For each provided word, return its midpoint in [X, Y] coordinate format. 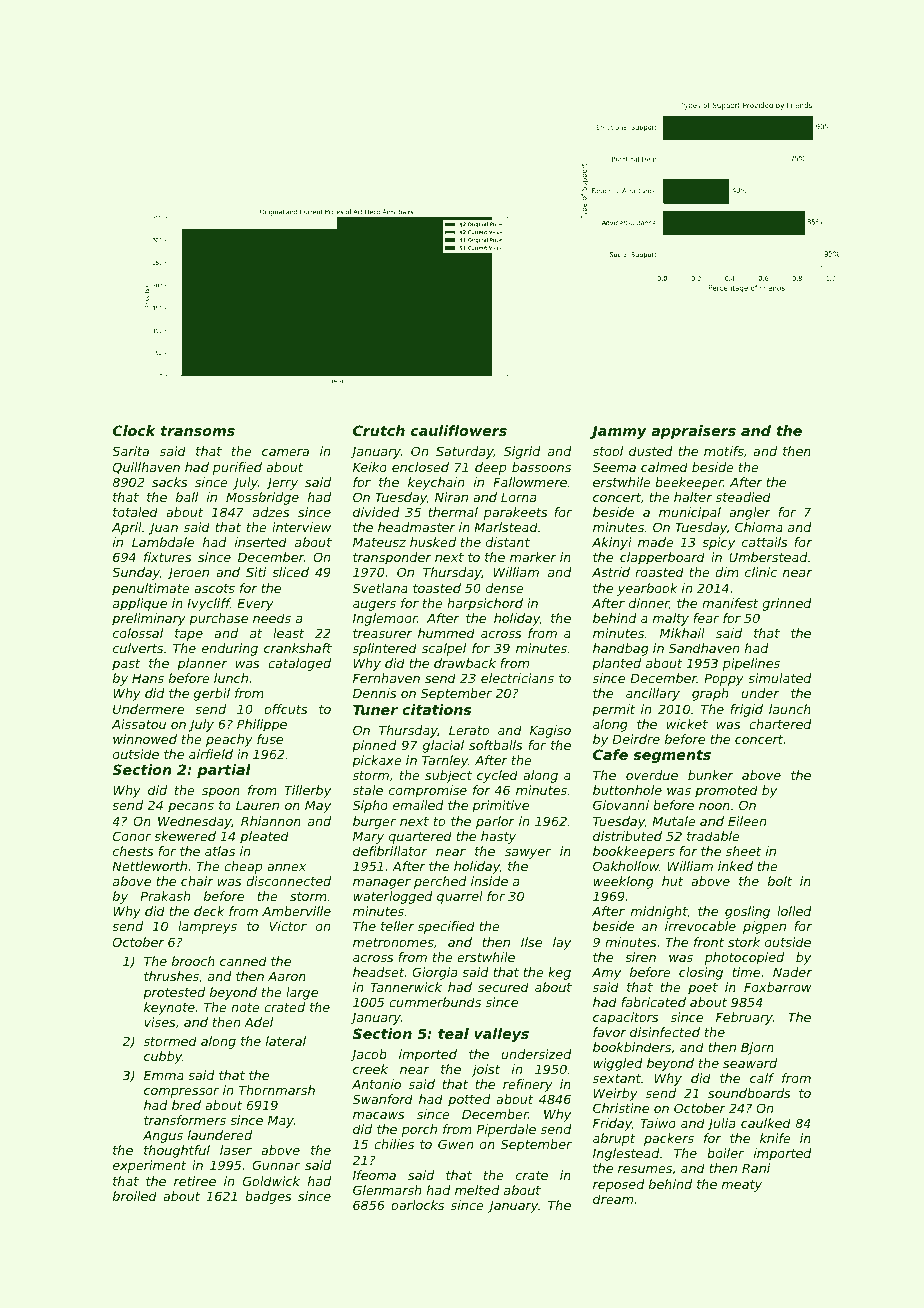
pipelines [751, 664]
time [746, 972]
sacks [170, 482]
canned [243, 961]
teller [397, 926]
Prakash [165, 896]
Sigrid [522, 452]
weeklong [623, 882]
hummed [446, 633]
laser [236, 1150]
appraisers [693, 432]
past [126, 665]
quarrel [460, 897]
